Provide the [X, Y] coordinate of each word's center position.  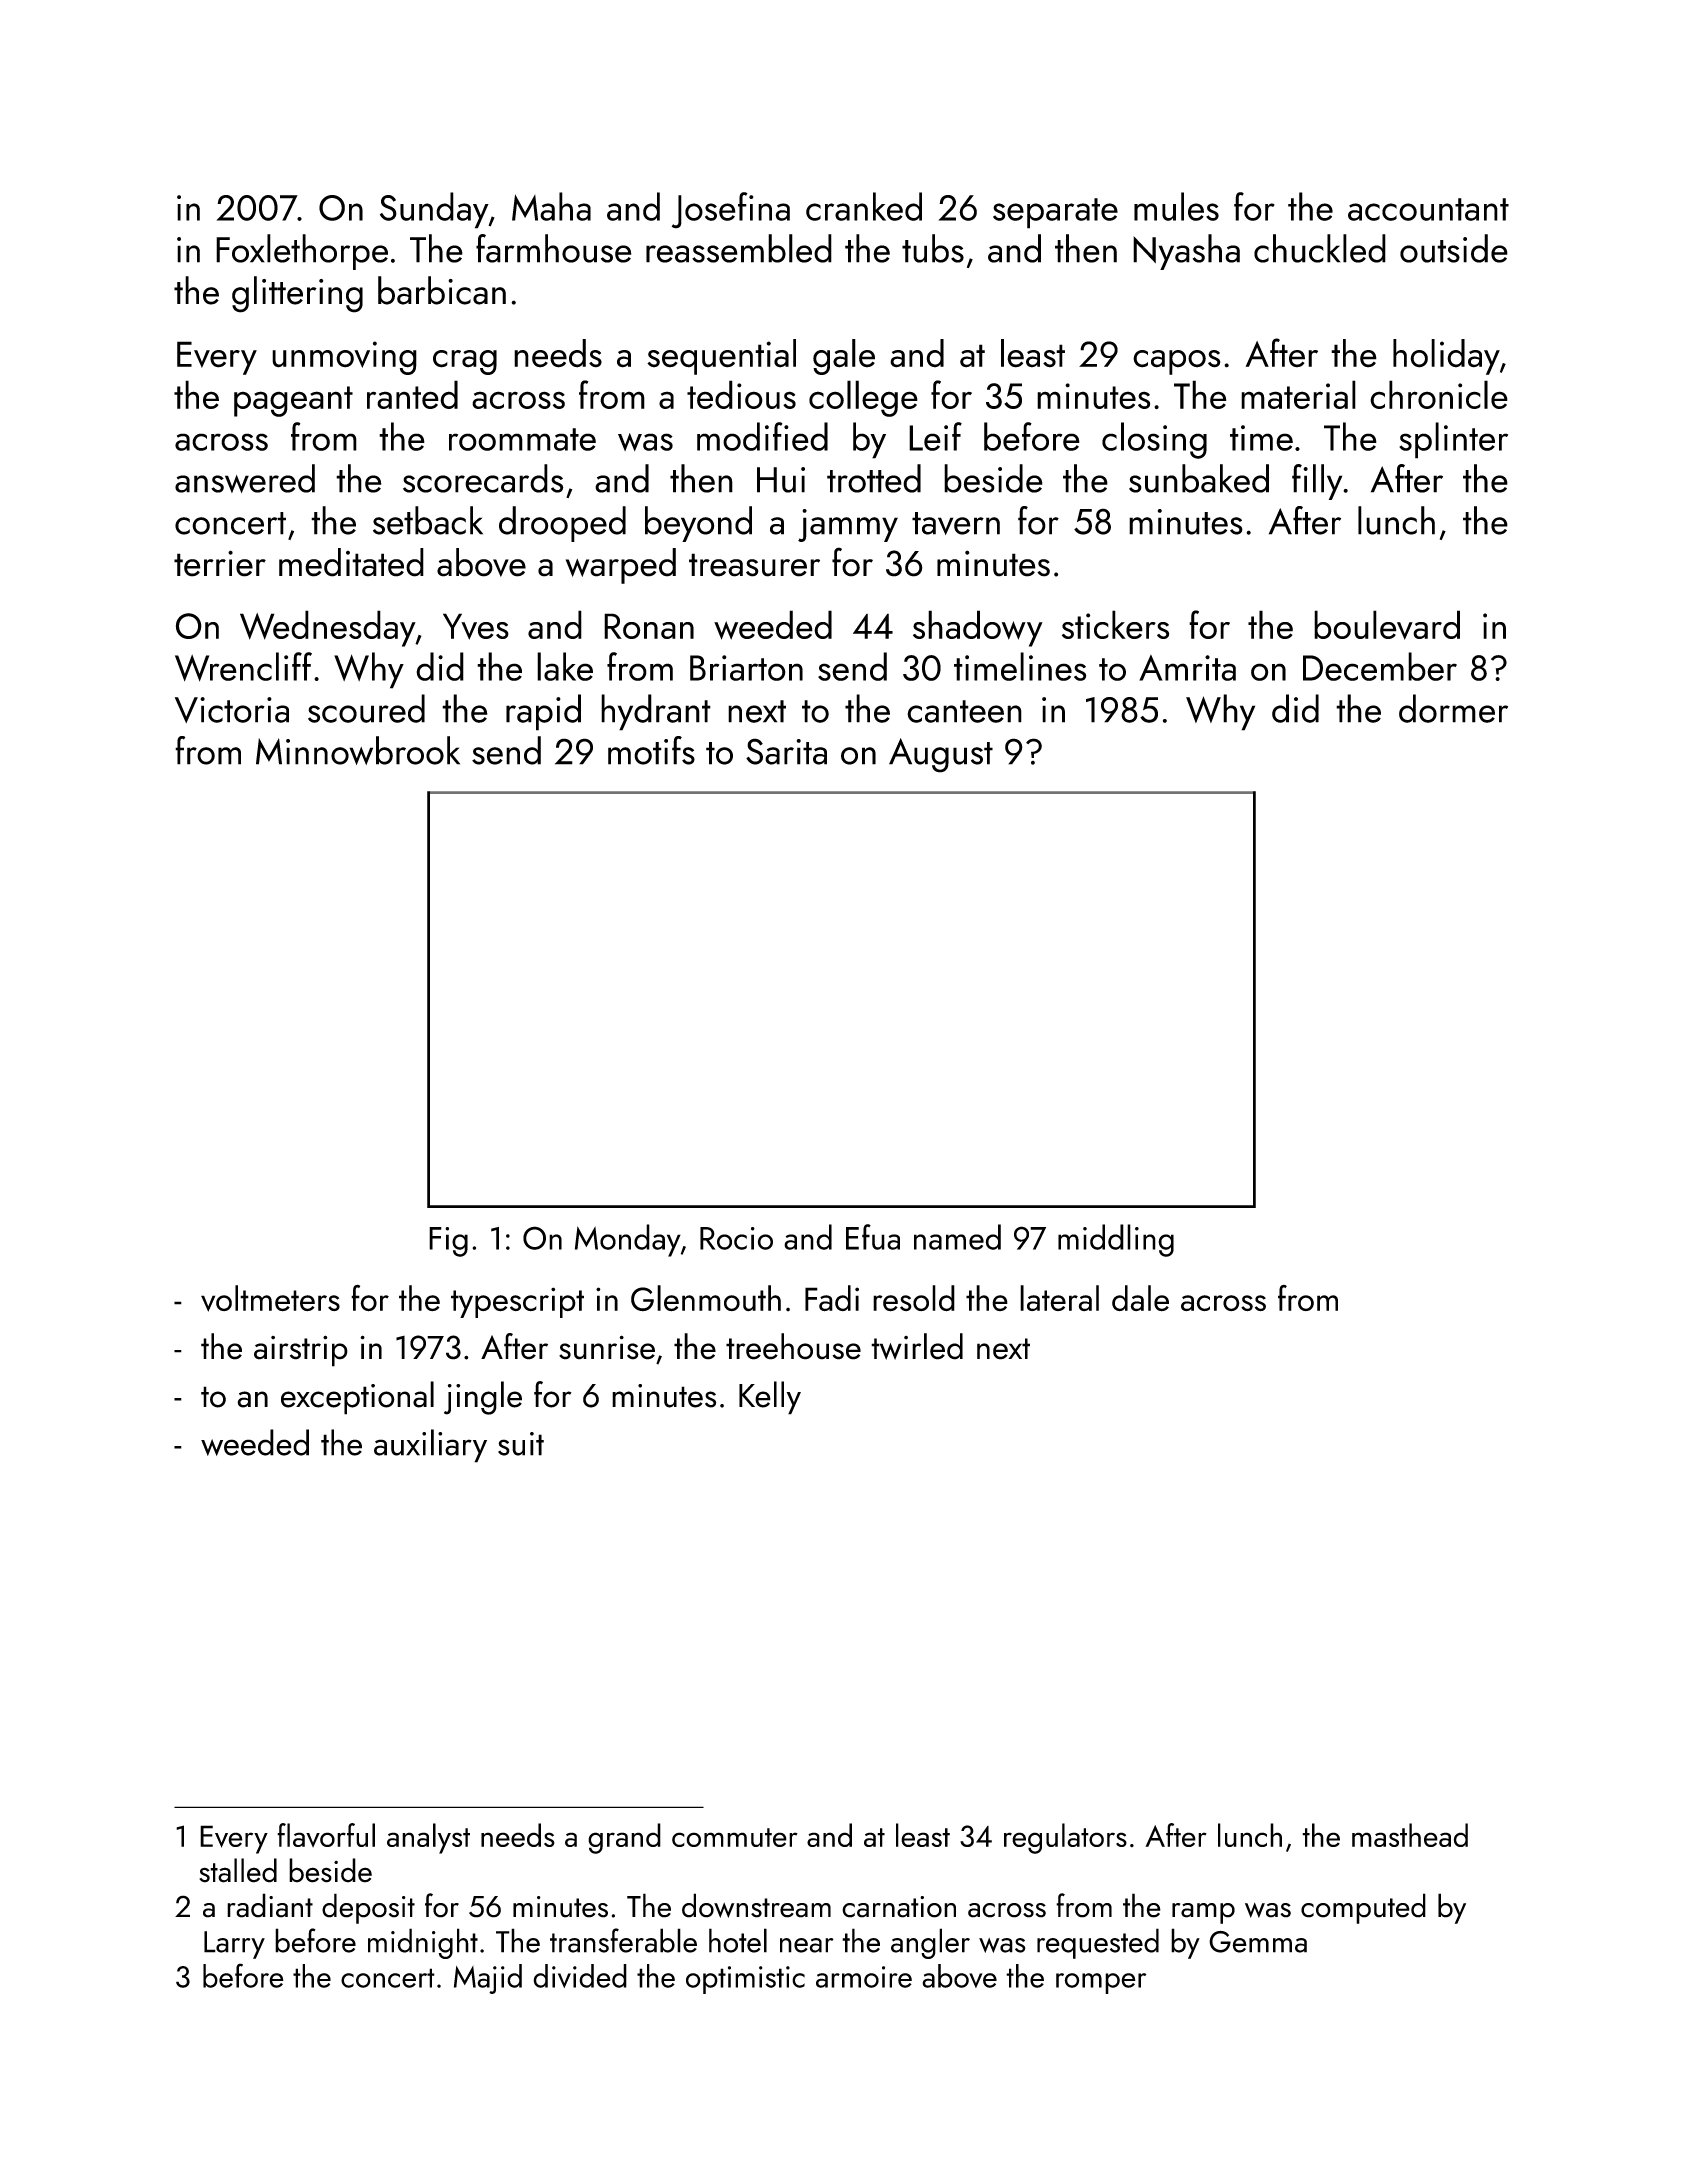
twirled [917, 1346]
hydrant [656, 712]
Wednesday [328, 628]
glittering [297, 294]
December [1380, 666]
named [957, 1237]
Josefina [731, 210]
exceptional [357, 1398]
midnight [423, 1943]
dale [1140, 1298]
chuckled [1320, 248]
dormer [1453, 708]
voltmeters [270, 1298]
